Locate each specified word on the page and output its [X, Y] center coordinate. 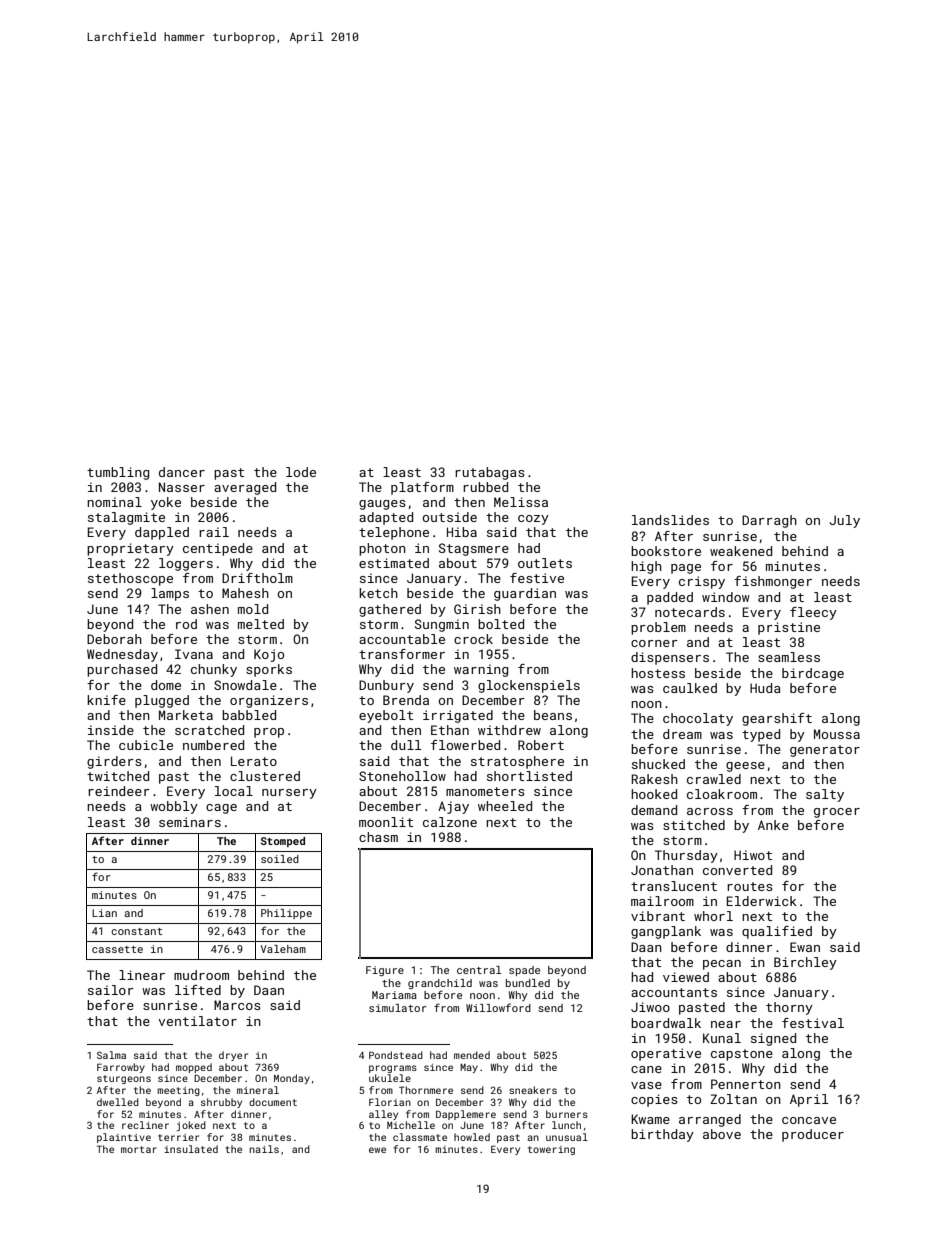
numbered [213, 745]
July [844, 521]
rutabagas [490, 473]
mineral [258, 1090]
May [469, 1068]
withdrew [509, 730]
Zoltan [733, 1099]
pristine [789, 628]
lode [301, 472]
